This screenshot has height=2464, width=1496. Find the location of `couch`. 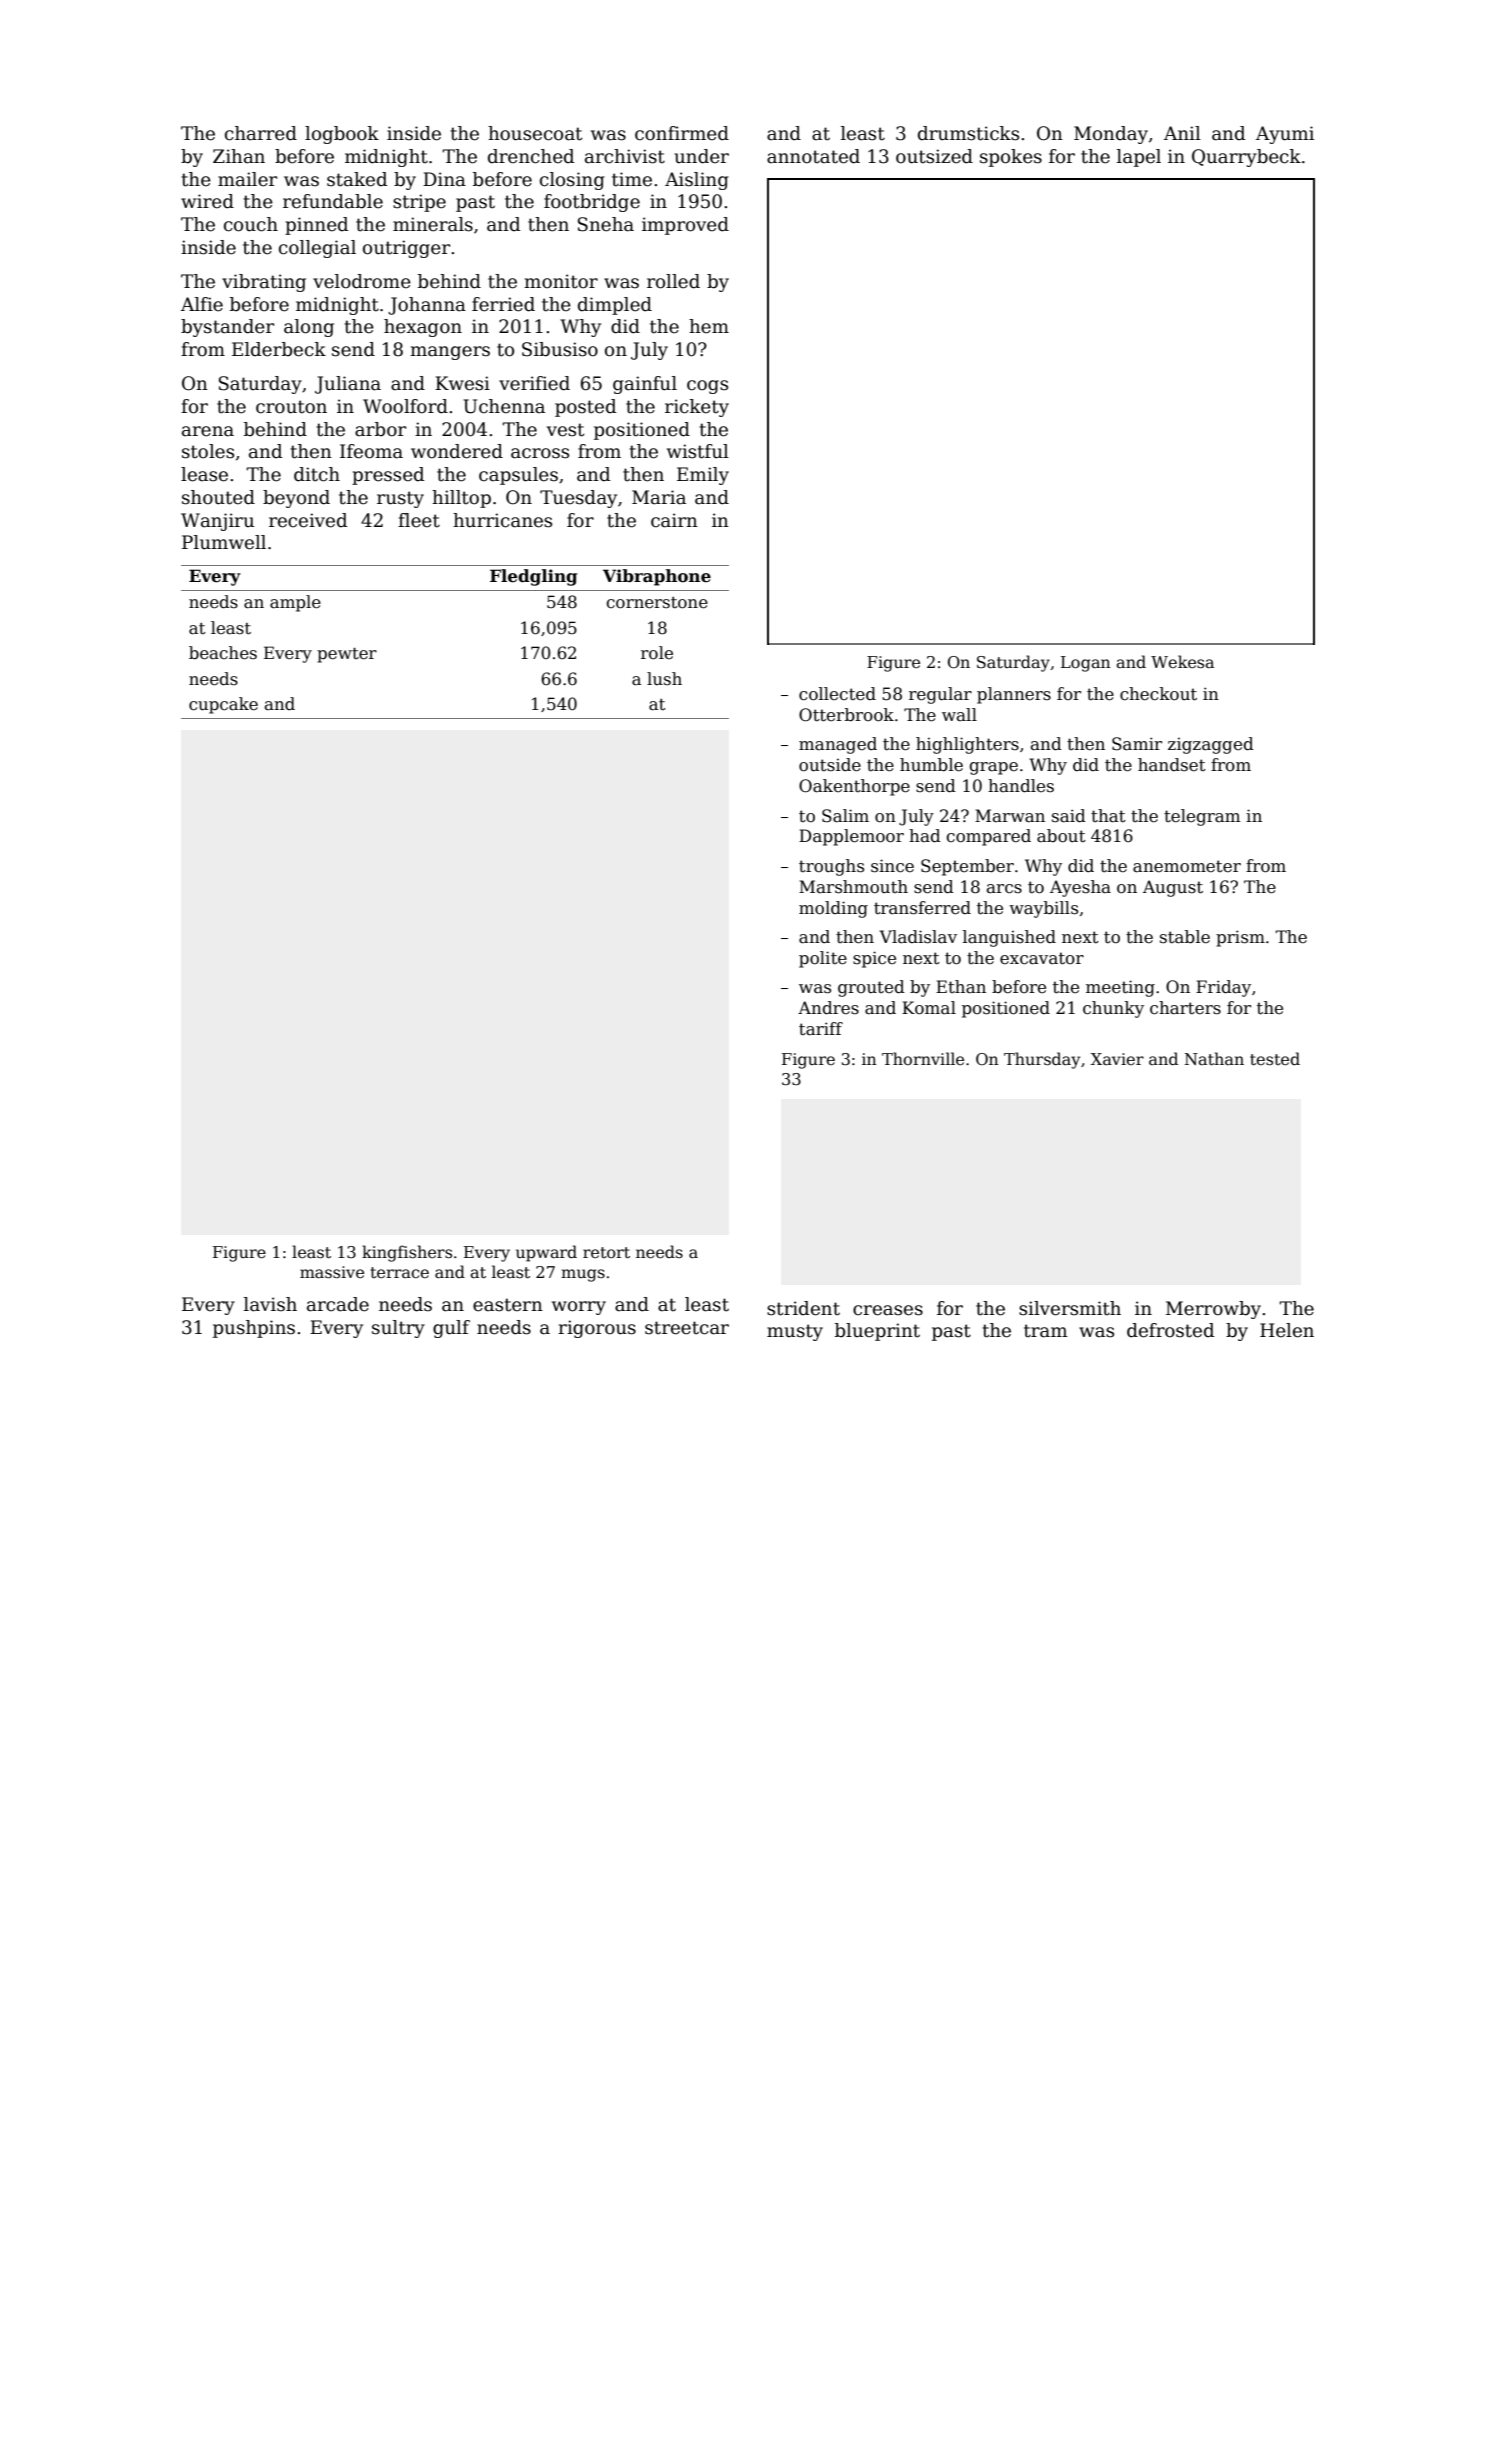

couch is located at coordinates (251, 224).
